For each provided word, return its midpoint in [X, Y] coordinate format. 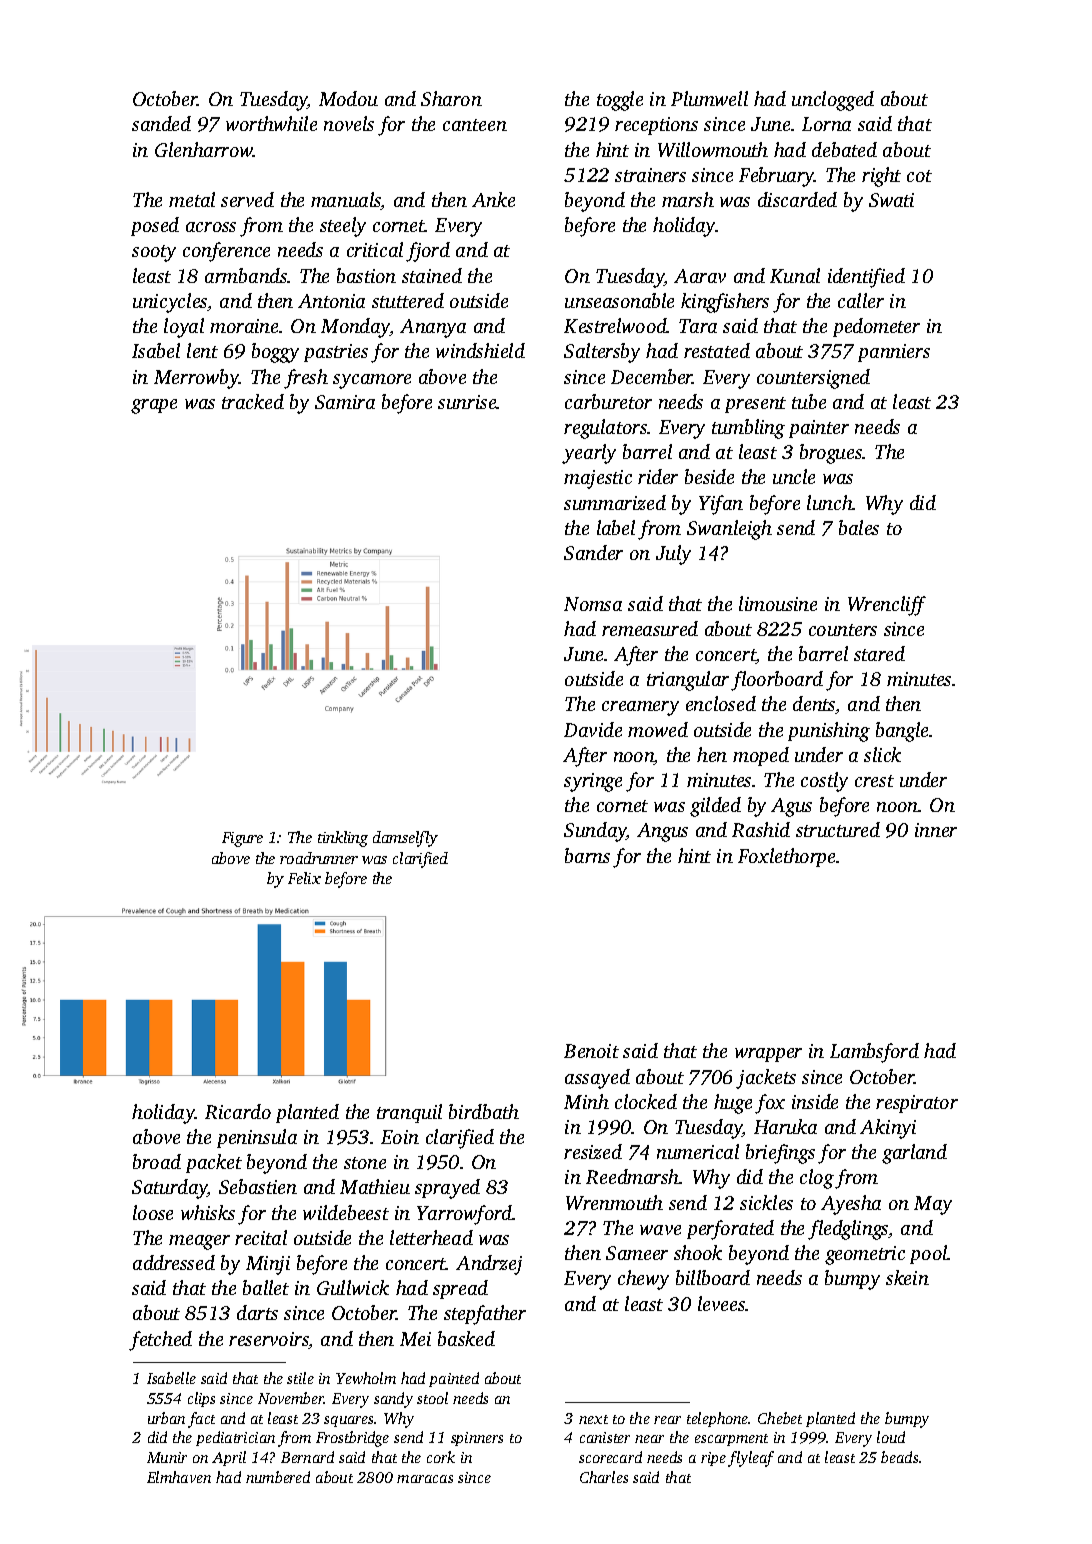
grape [154, 406]
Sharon [451, 98]
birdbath [484, 1111]
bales [859, 527]
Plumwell [709, 98]
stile [300, 1378]
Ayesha [851, 1205]
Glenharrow [204, 149]
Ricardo [238, 1111]
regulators [606, 429]
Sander [593, 552]
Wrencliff [887, 606]
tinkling [343, 839]
